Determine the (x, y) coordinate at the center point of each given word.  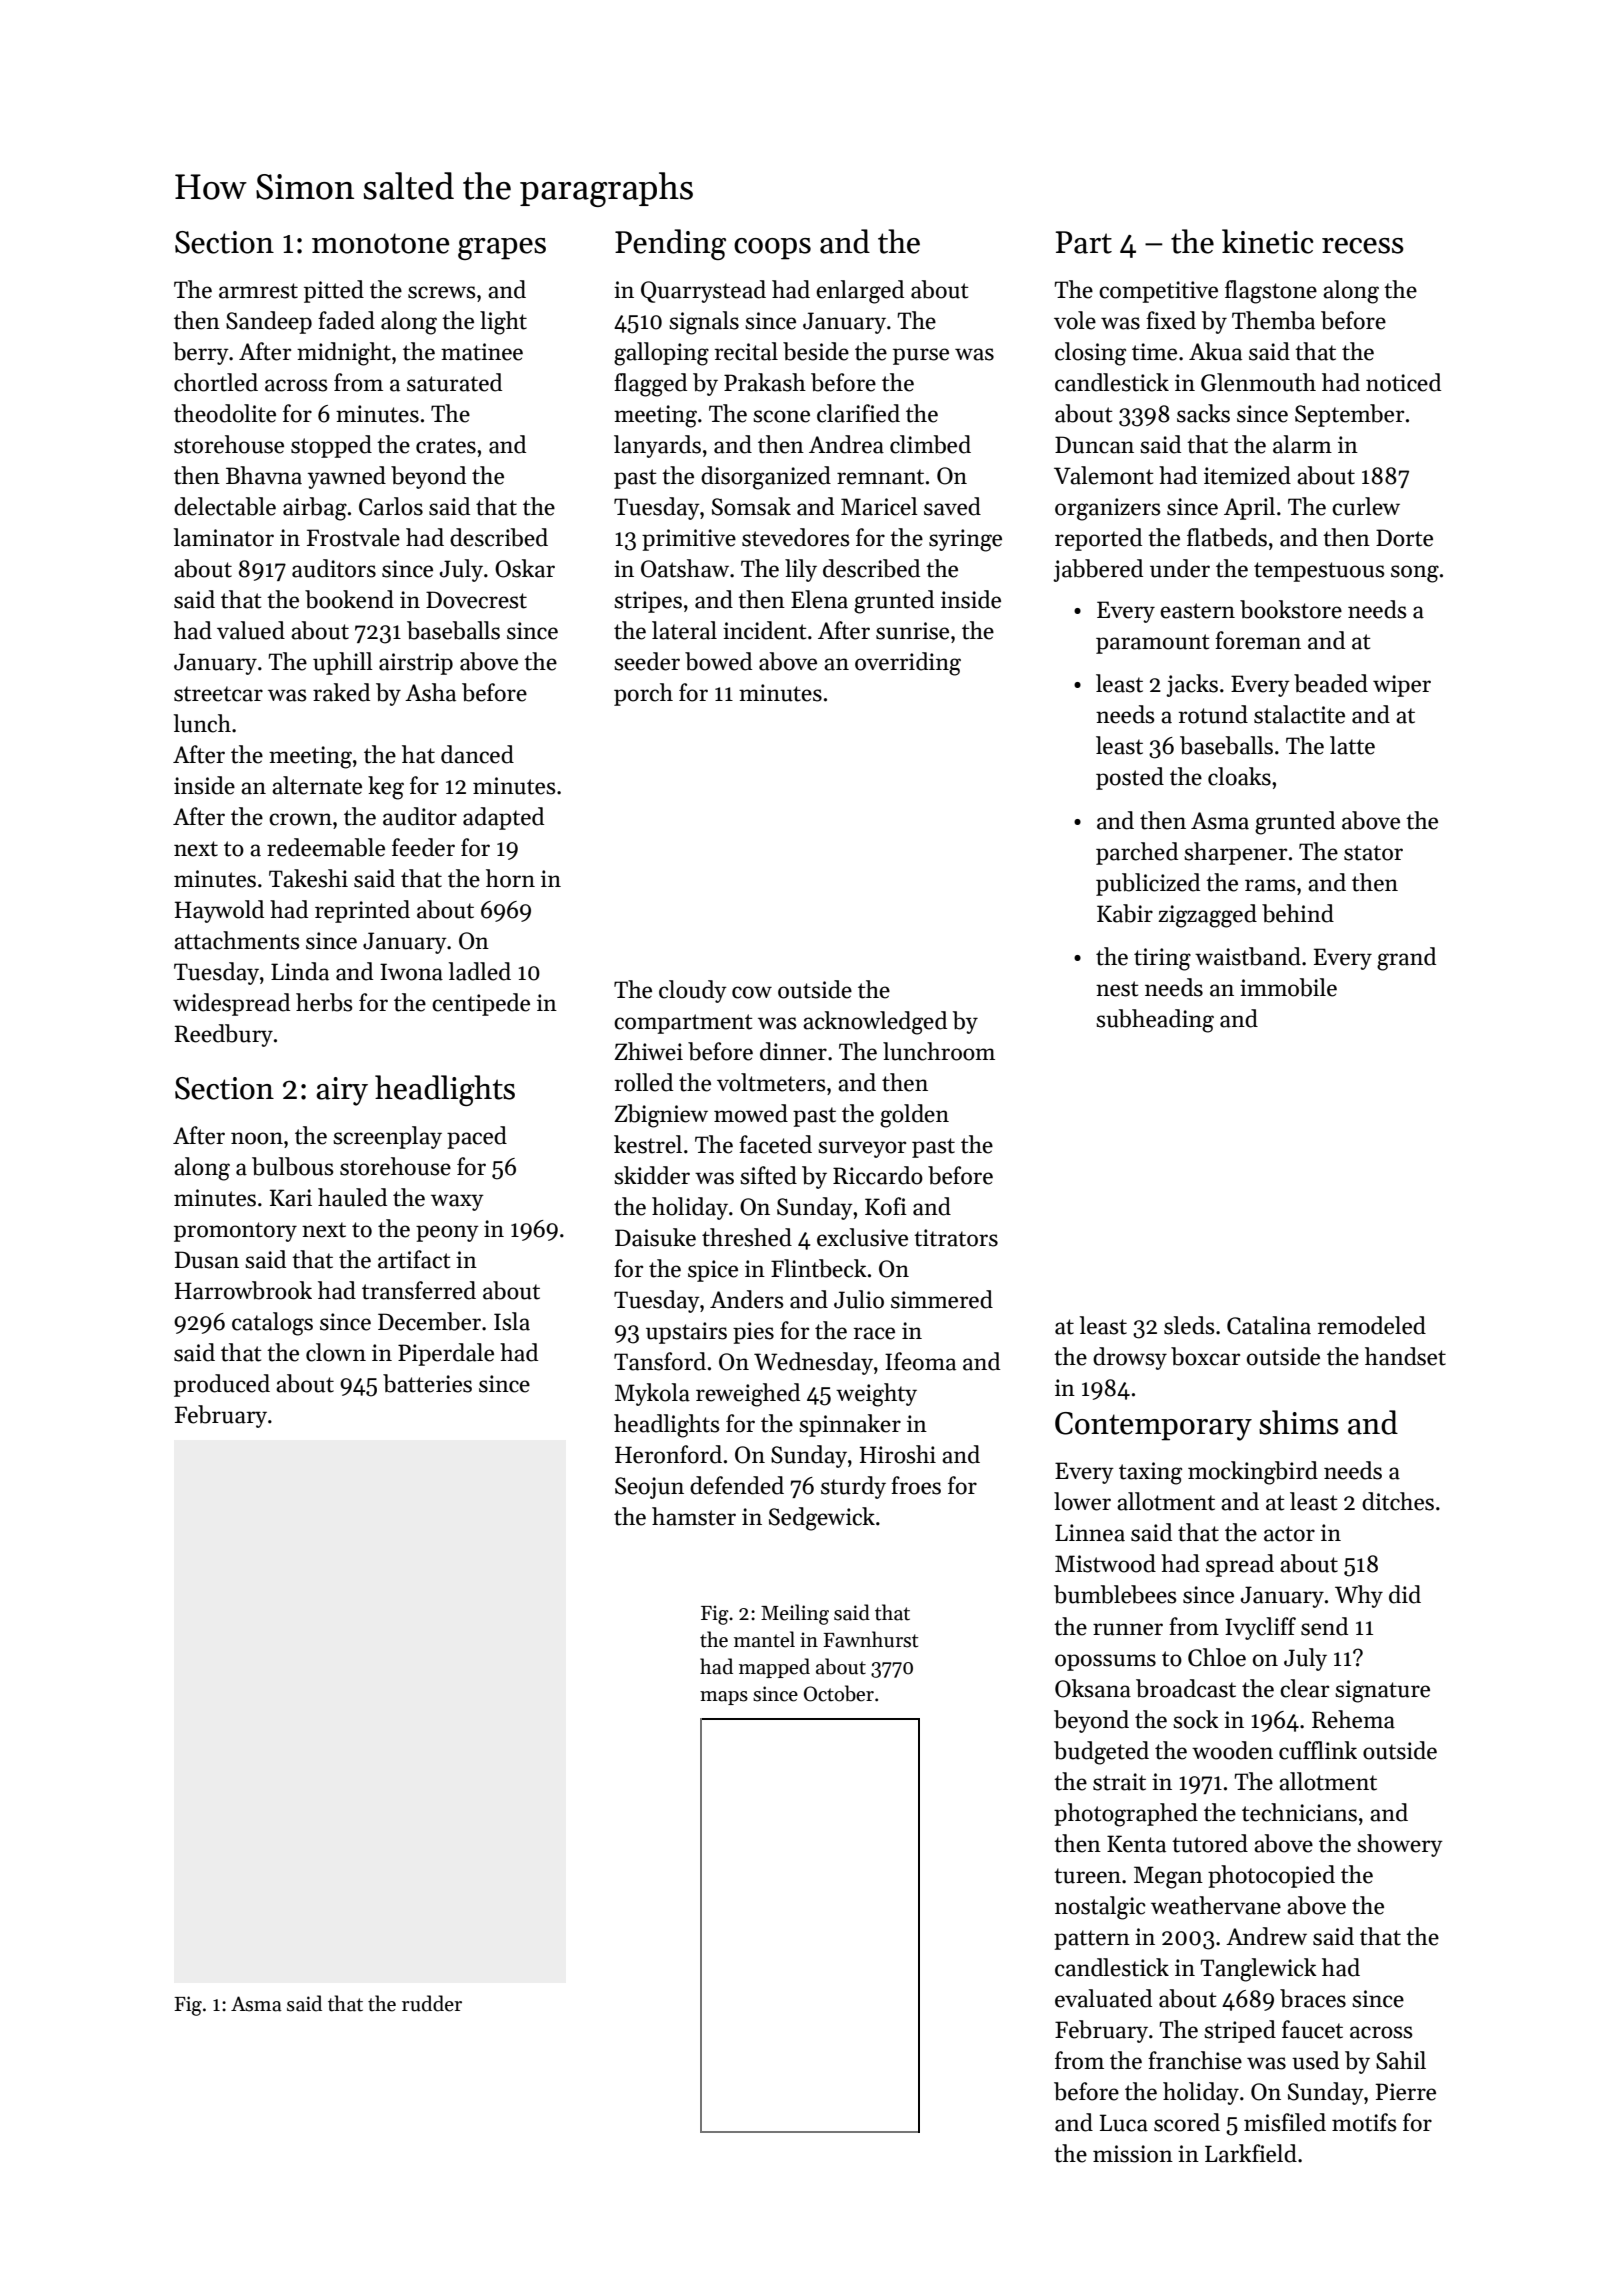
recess (1363, 246)
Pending (670, 244)
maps (724, 1698)
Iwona (411, 972)
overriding (908, 664)
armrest (258, 291)
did (1405, 1594)
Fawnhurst (870, 1639)
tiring (1162, 959)
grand (1406, 959)
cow (752, 992)
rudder (432, 2003)
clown (336, 1352)
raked (341, 692)
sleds (1189, 1325)
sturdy (853, 1487)
